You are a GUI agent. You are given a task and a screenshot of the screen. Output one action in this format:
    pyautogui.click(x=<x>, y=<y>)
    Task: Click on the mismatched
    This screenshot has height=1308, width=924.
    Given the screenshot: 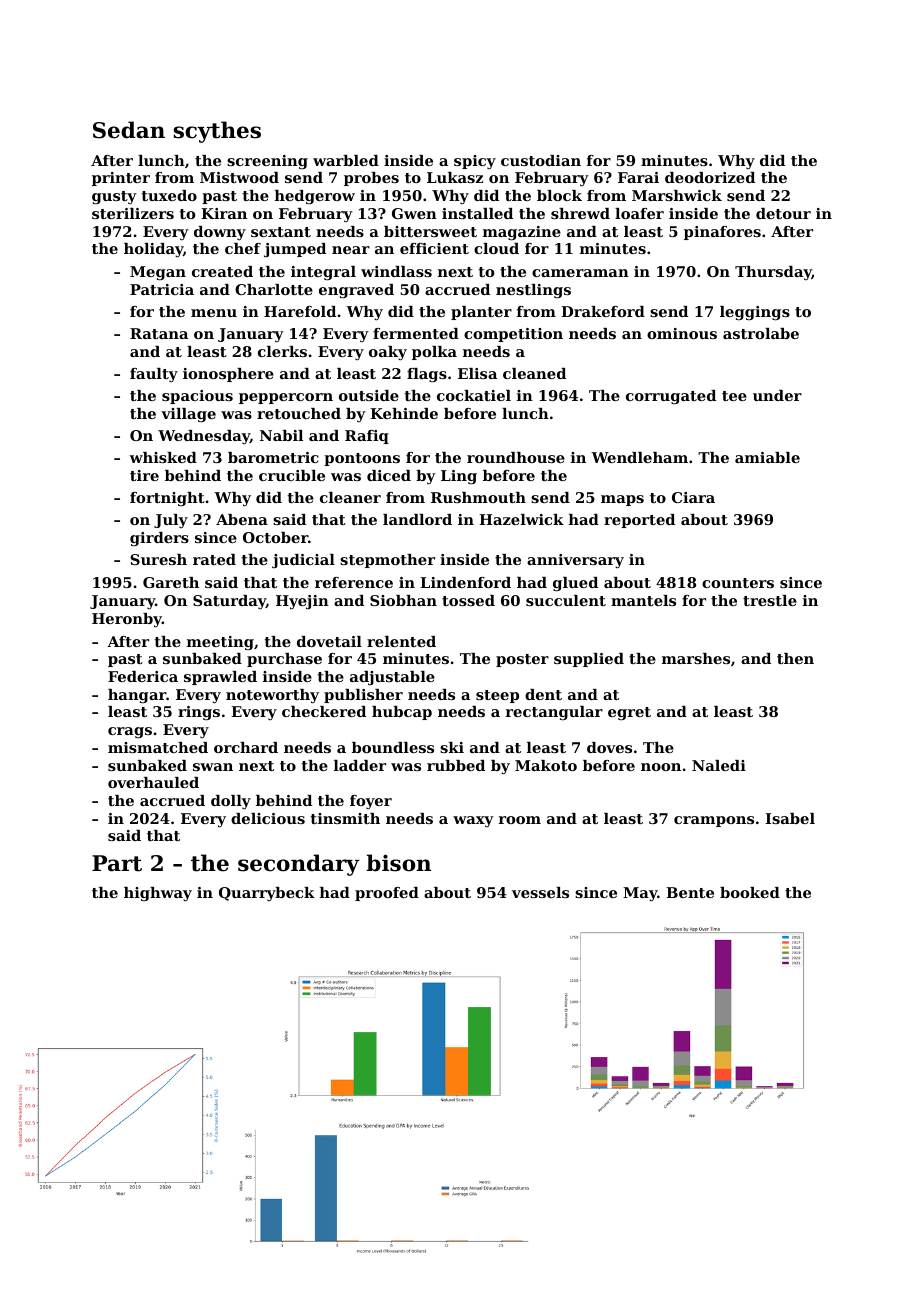 What is the action you would take?
    pyautogui.click(x=158, y=747)
